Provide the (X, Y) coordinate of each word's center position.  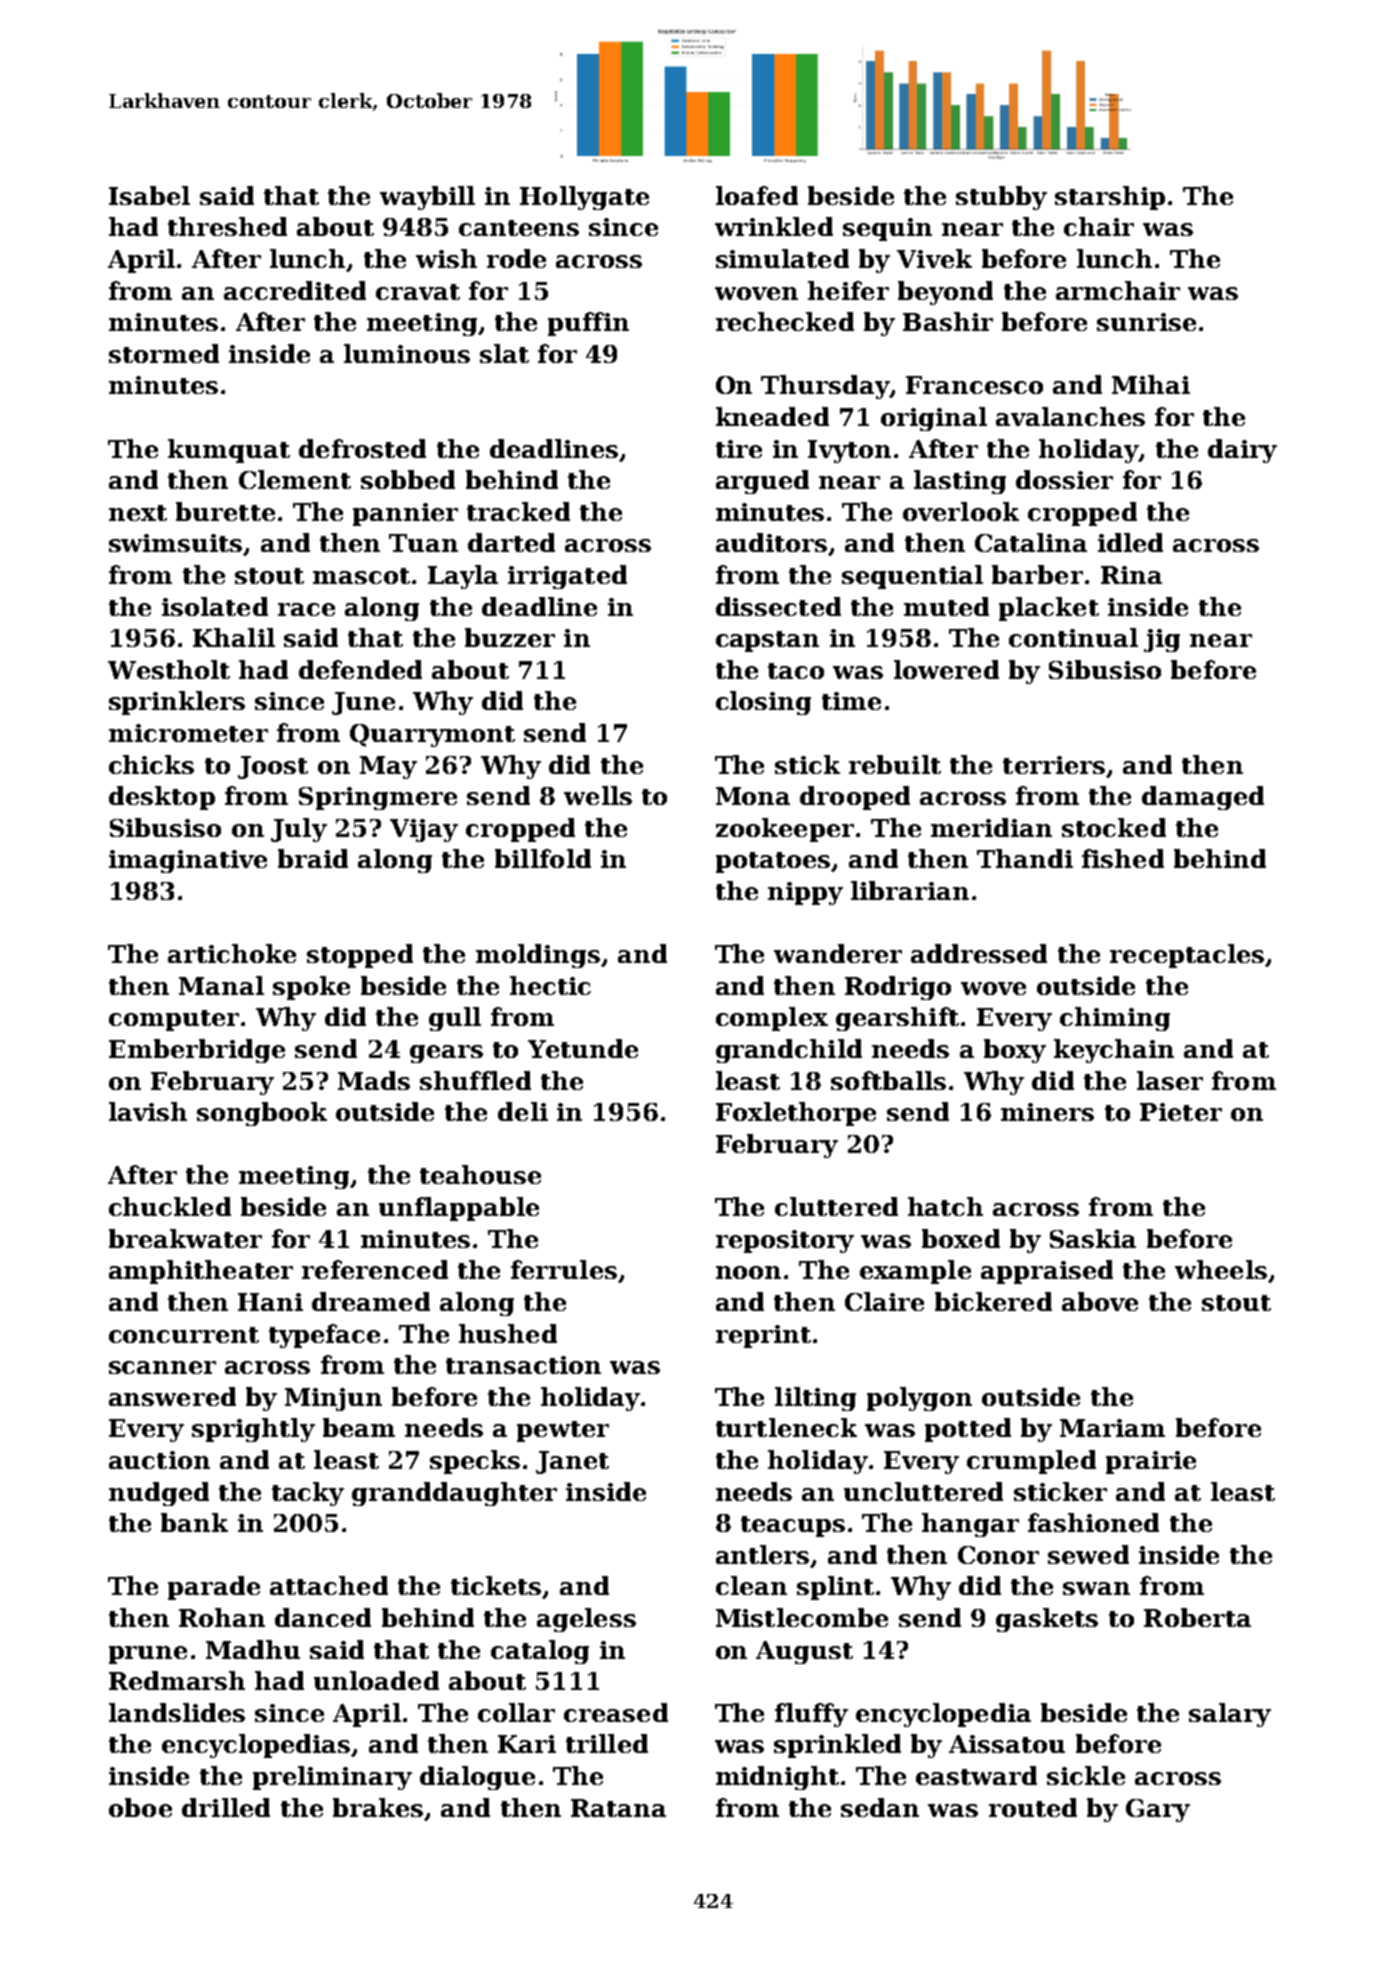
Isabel (149, 195)
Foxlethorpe (796, 1114)
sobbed (408, 479)
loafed (757, 195)
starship (1110, 198)
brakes (378, 1807)
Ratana (618, 1808)
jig (1162, 640)
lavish (148, 1111)
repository (785, 1241)
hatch (945, 1206)
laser (1170, 1080)
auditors (771, 542)
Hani (270, 1302)
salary (1230, 1715)
